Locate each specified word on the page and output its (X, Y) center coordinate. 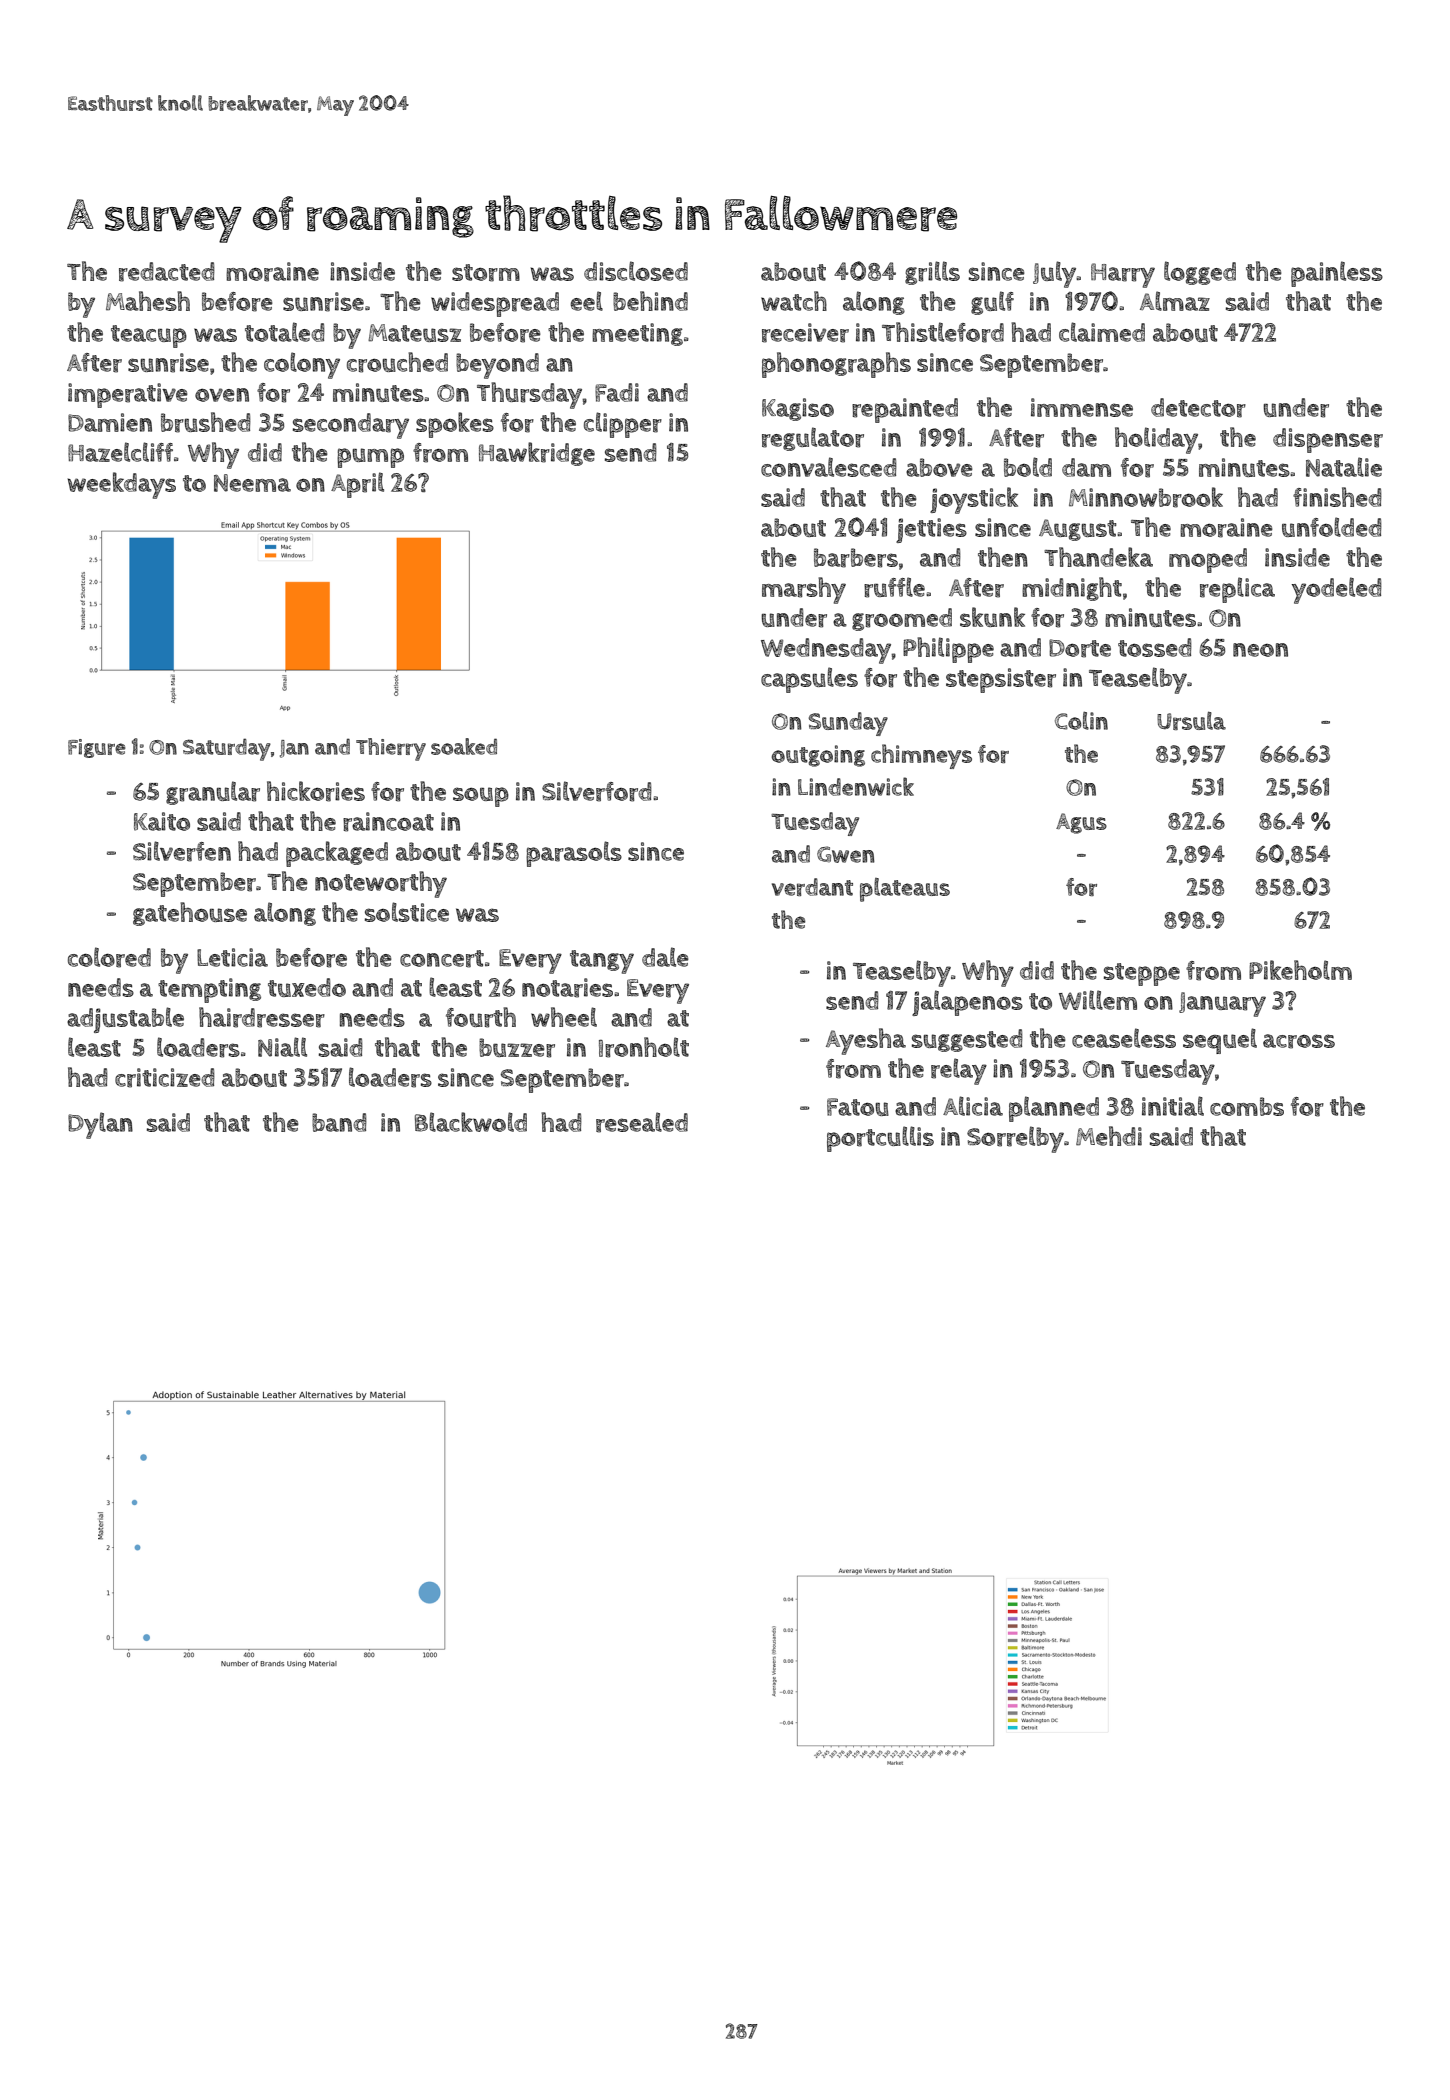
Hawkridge (537, 454)
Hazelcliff (120, 452)
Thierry (391, 749)
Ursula (1191, 720)
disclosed (636, 271)
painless (1337, 274)
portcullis (880, 1139)
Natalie (1344, 467)
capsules (809, 680)
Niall (282, 1047)
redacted (167, 272)
